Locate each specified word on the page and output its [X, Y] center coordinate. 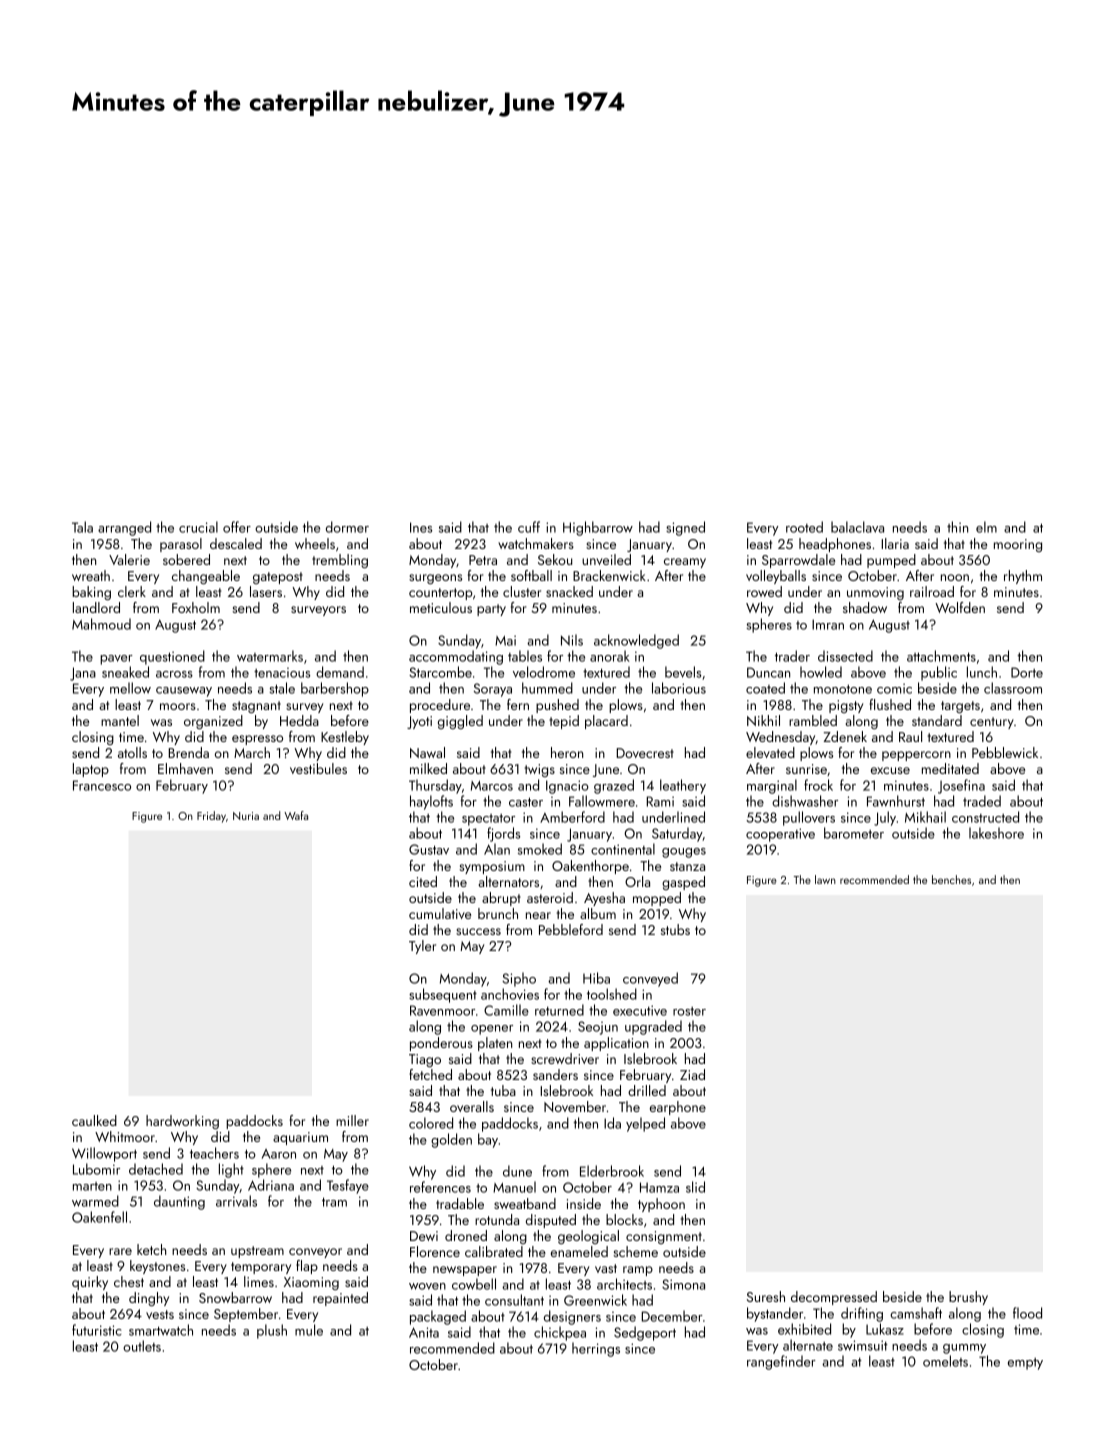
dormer [347, 527]
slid [695, 1187]
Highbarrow [598, 528]
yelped [645, 1124]
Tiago [425, 1060]
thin [957, 527]
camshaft [916, 1313]
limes [259, 1281]
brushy [968, 1298]
